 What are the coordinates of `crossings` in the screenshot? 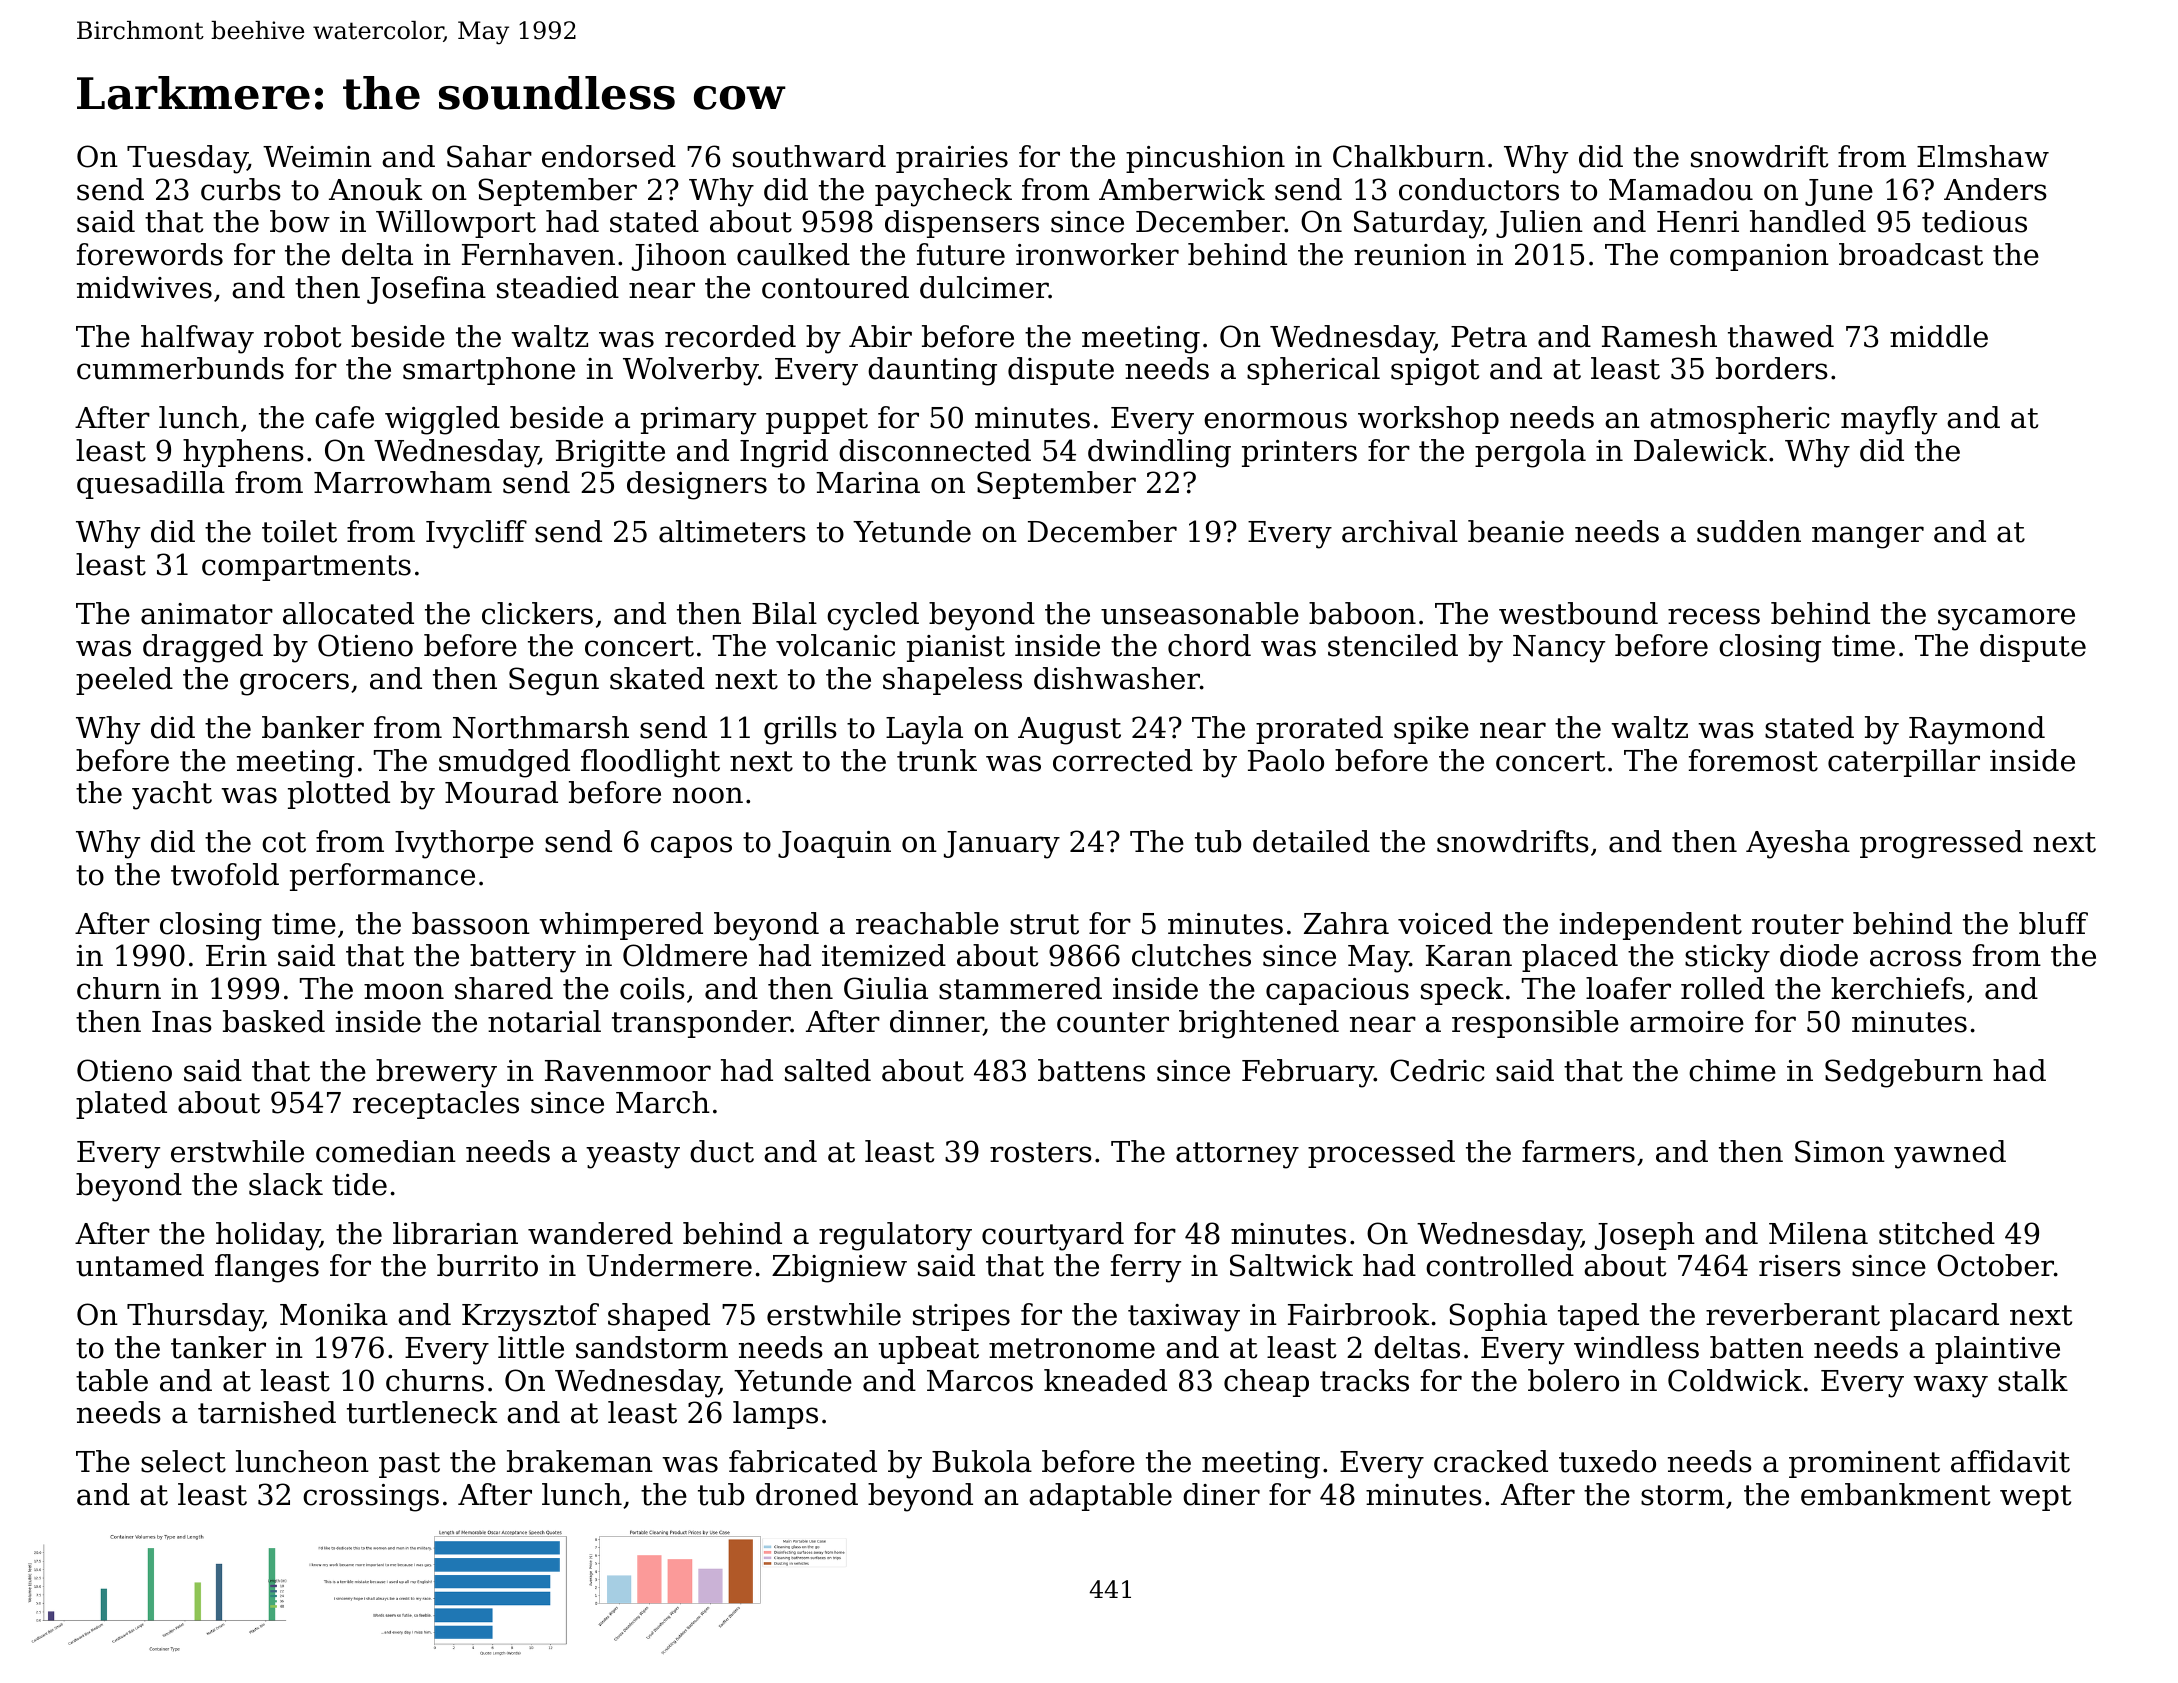 It's located at (371, 1498).
